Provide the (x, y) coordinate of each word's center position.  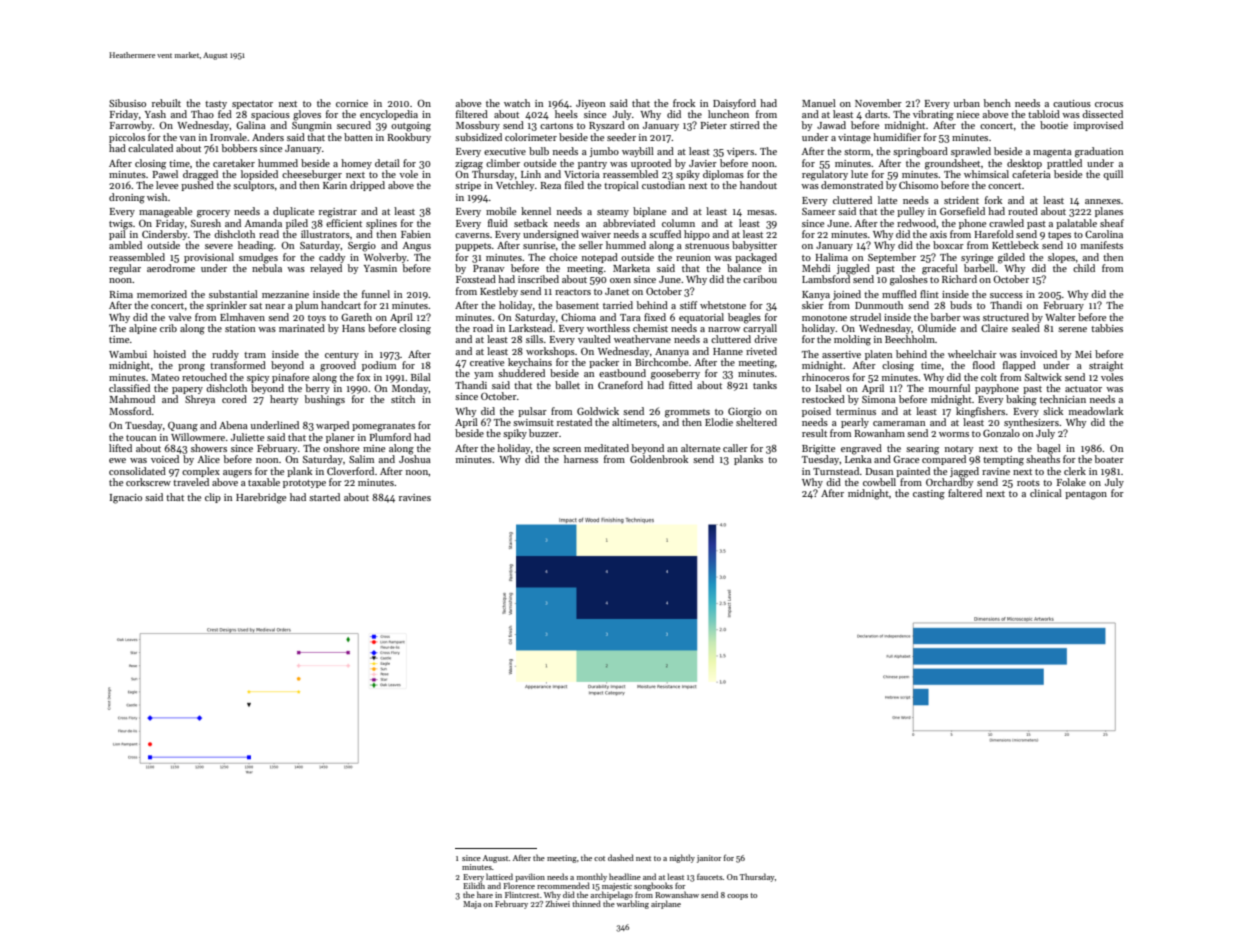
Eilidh (474, 885)
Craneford (620, 385)
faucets (710, 877)
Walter (1060, 317)
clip (213, 498)
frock (684, 103)
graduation (1099, 152)
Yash (155, 114)
